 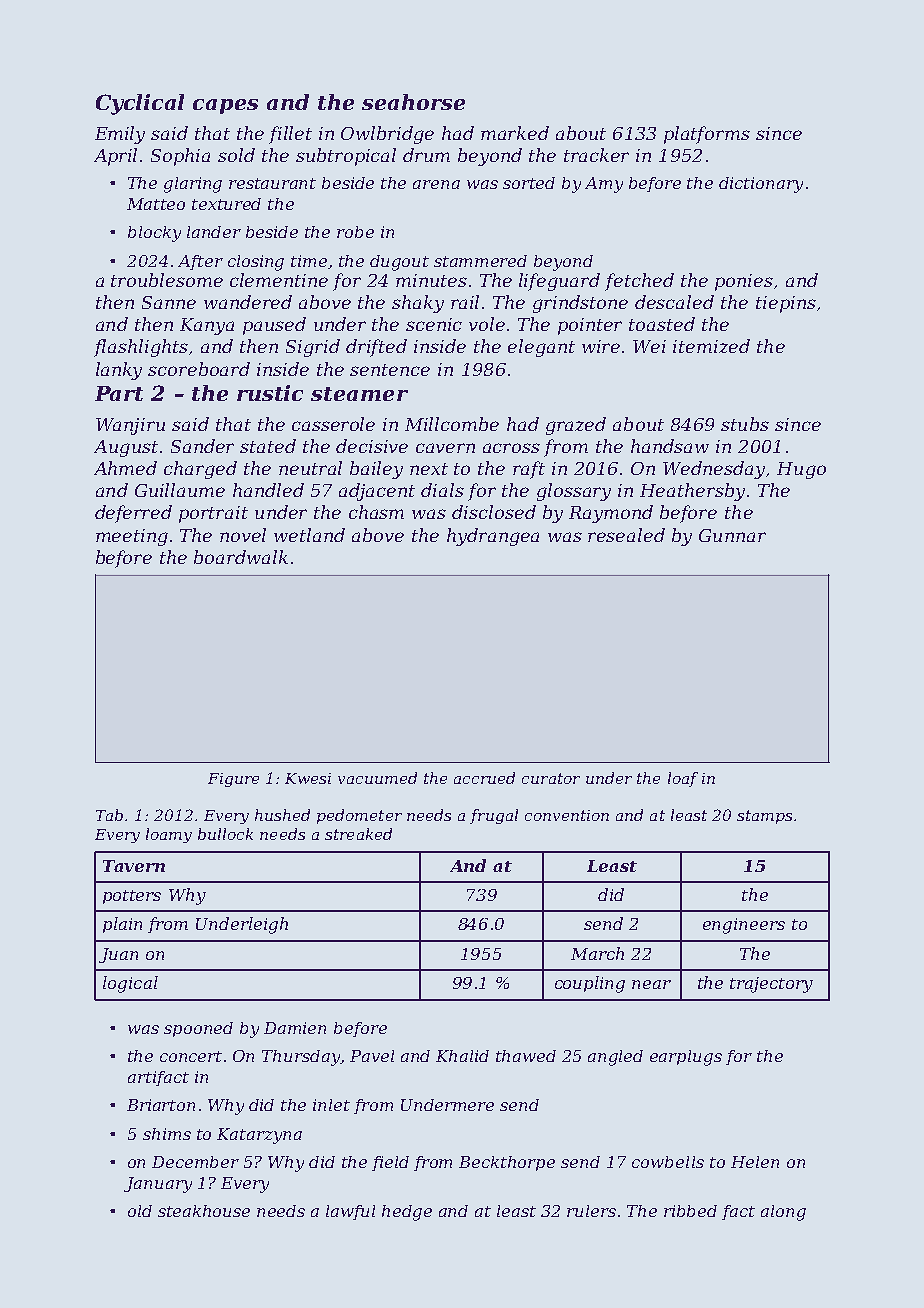 What do you see at coordinates (133, 514) in the image?
I see `deferred` at bounding box center [133, 514].
